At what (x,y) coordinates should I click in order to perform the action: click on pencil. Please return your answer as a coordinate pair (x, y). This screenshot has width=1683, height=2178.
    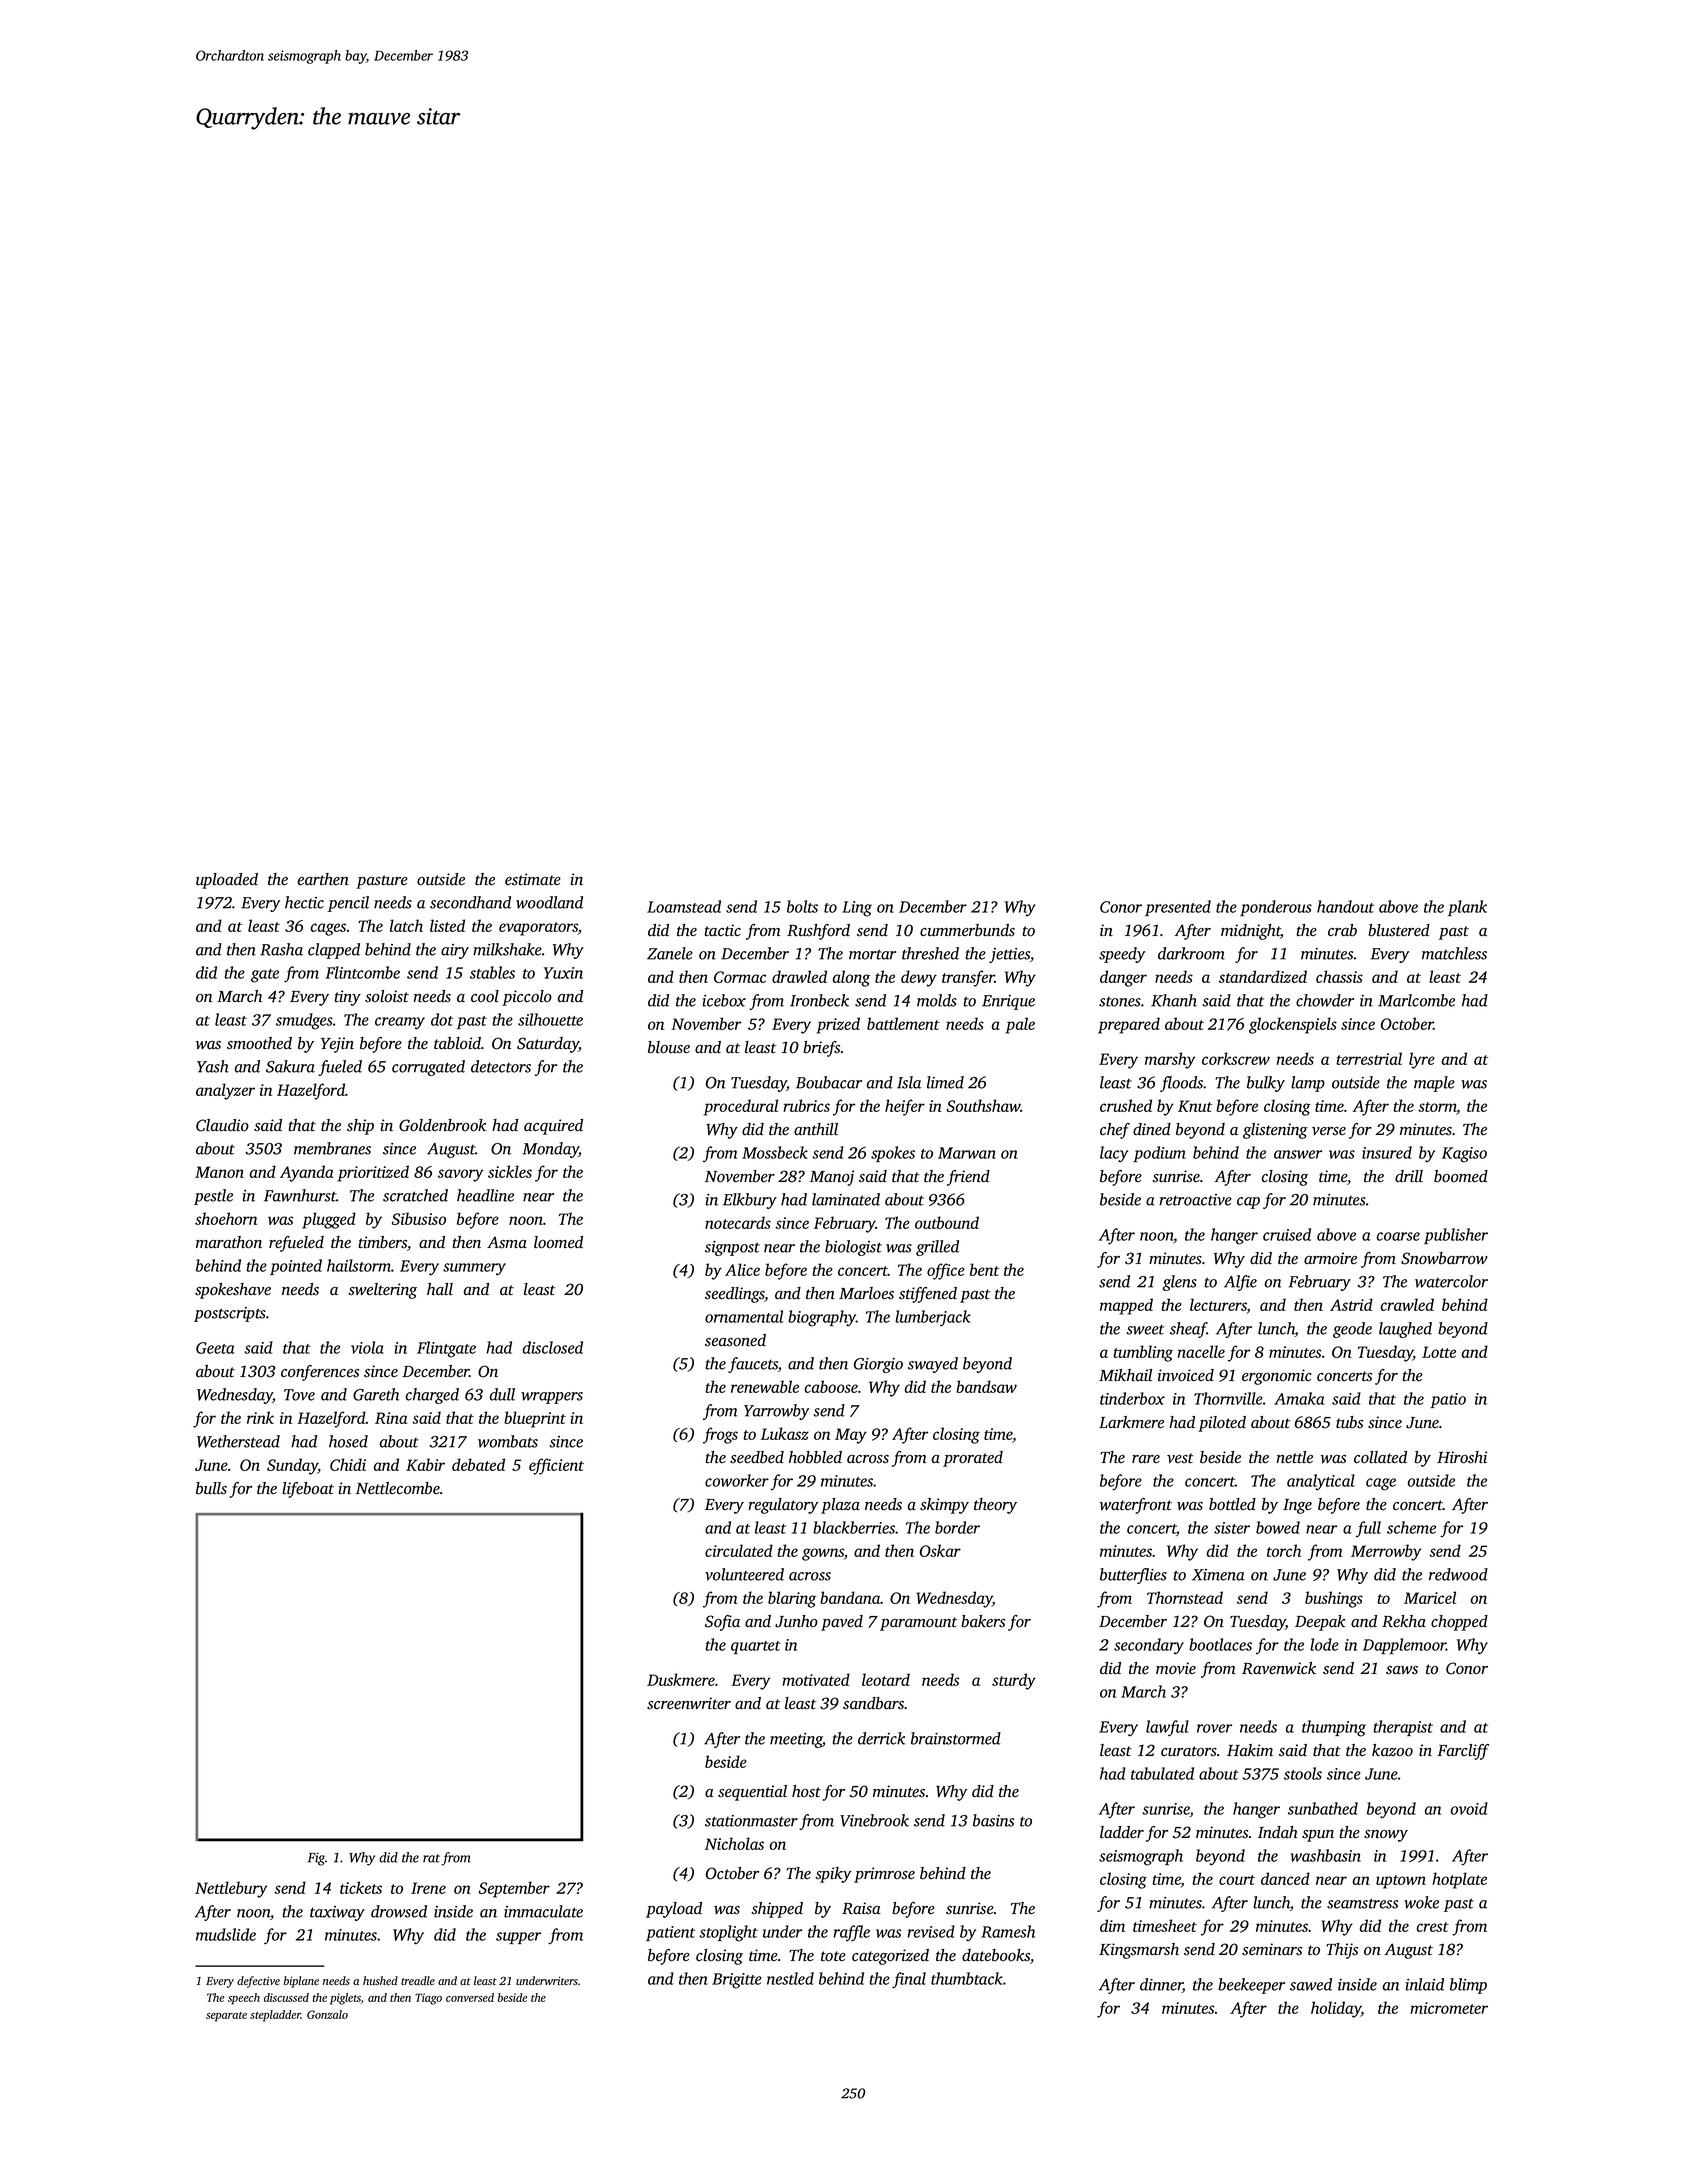
    Looking at the image, I should click on (348, 904).
